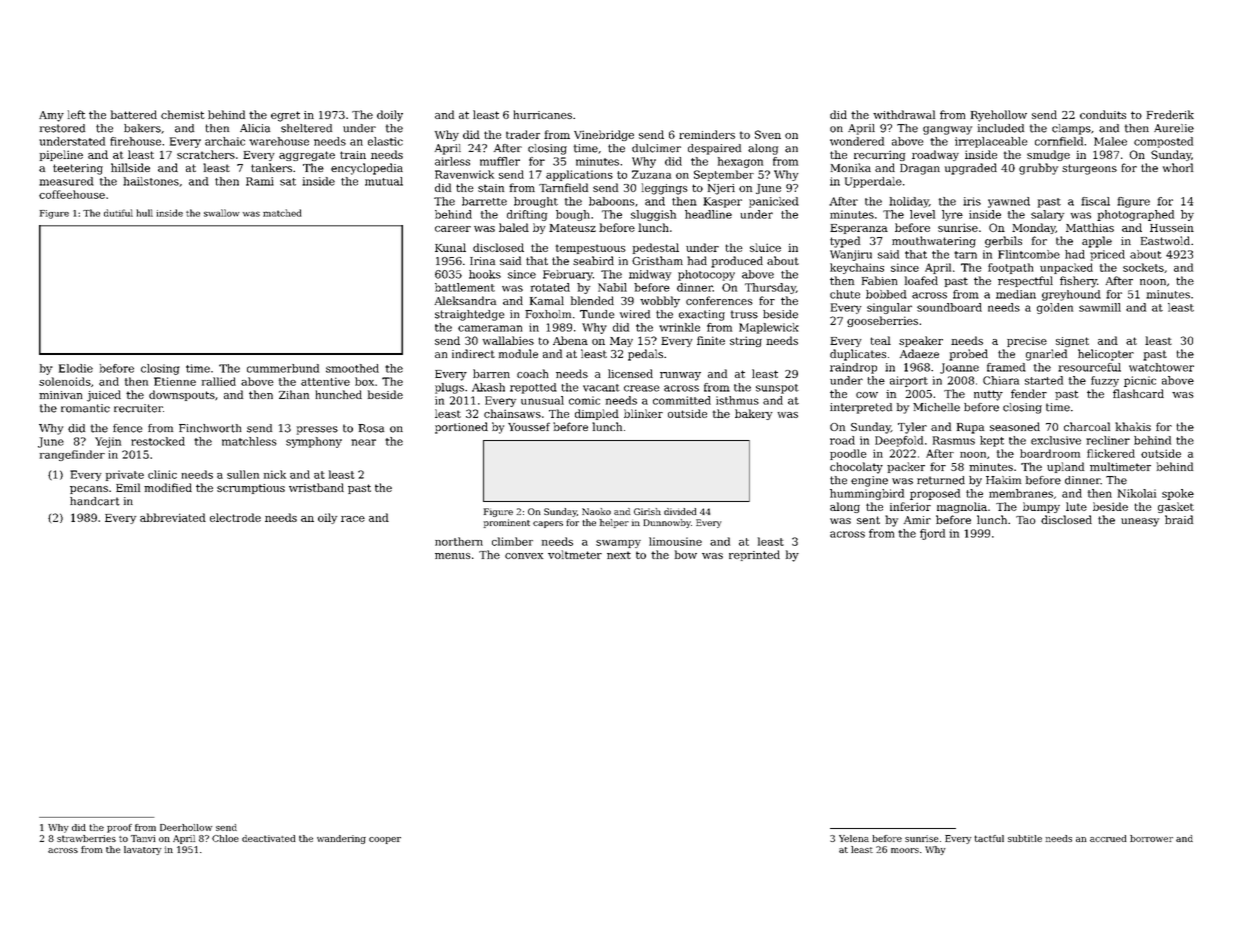 The image size is (1233, 952). Describe the element at coordinates (1170, 114) in the screenshot. I see `Frederik` at that location.
